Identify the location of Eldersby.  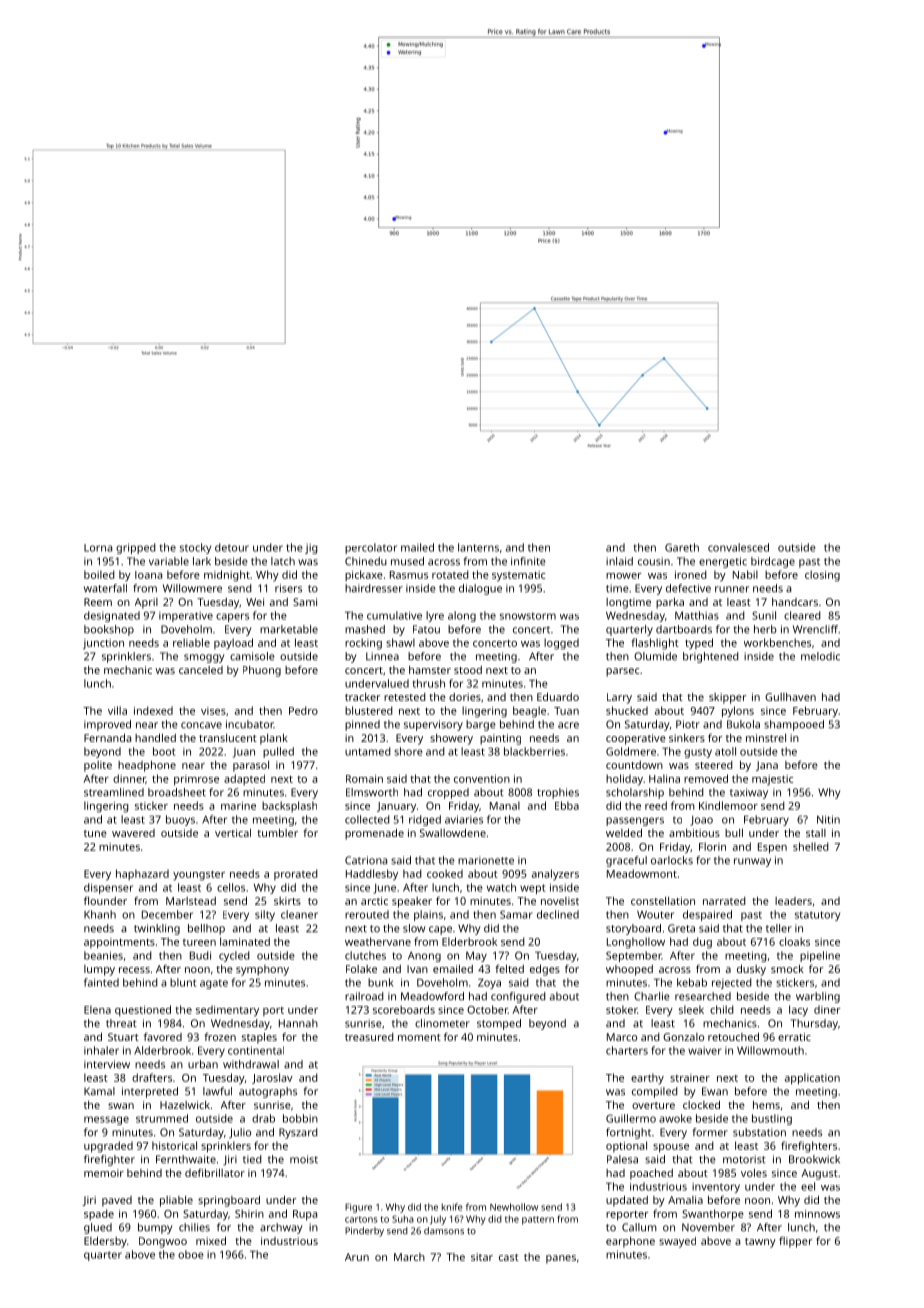
(105, 1242).
